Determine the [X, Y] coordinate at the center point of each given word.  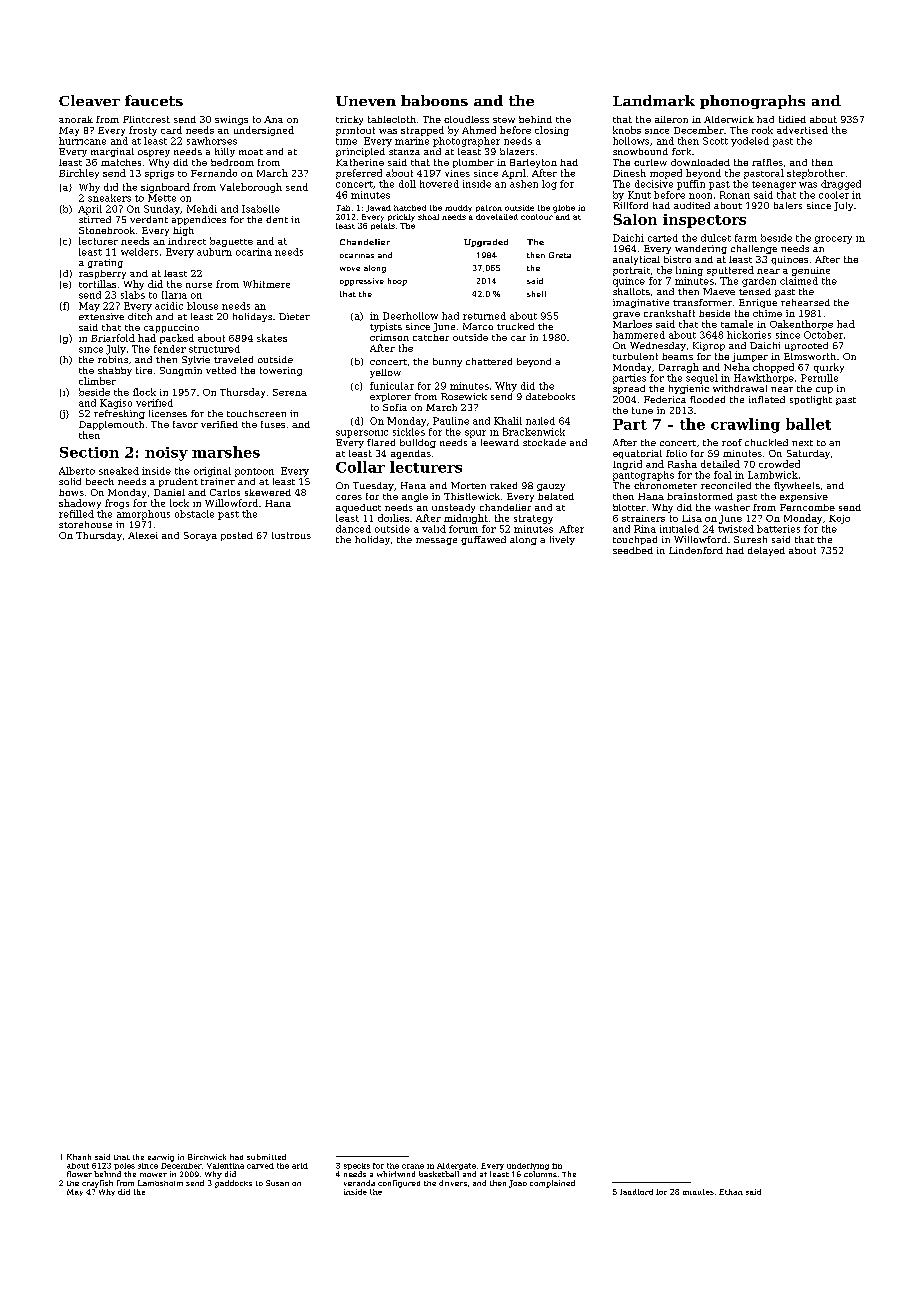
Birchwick [207, 1157]
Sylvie [196, 360]
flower [79, 1174]
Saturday [808, 454]
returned [484, 316]
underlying [528, 1166]
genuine [811, 271]
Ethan [731, 1192]
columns [540, 1174]
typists [386, 327]
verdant [149, 219]
